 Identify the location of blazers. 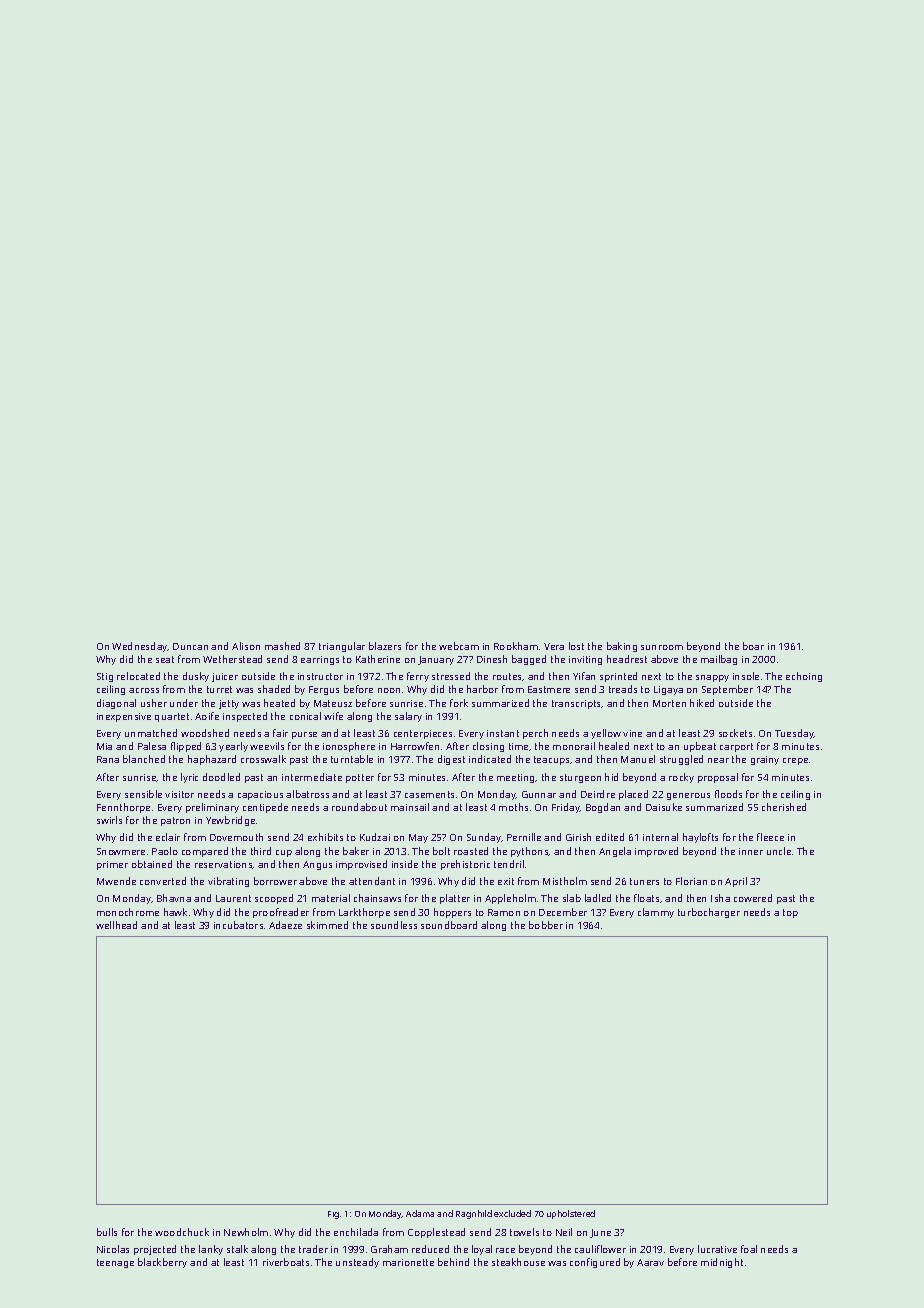
(385, 646).
